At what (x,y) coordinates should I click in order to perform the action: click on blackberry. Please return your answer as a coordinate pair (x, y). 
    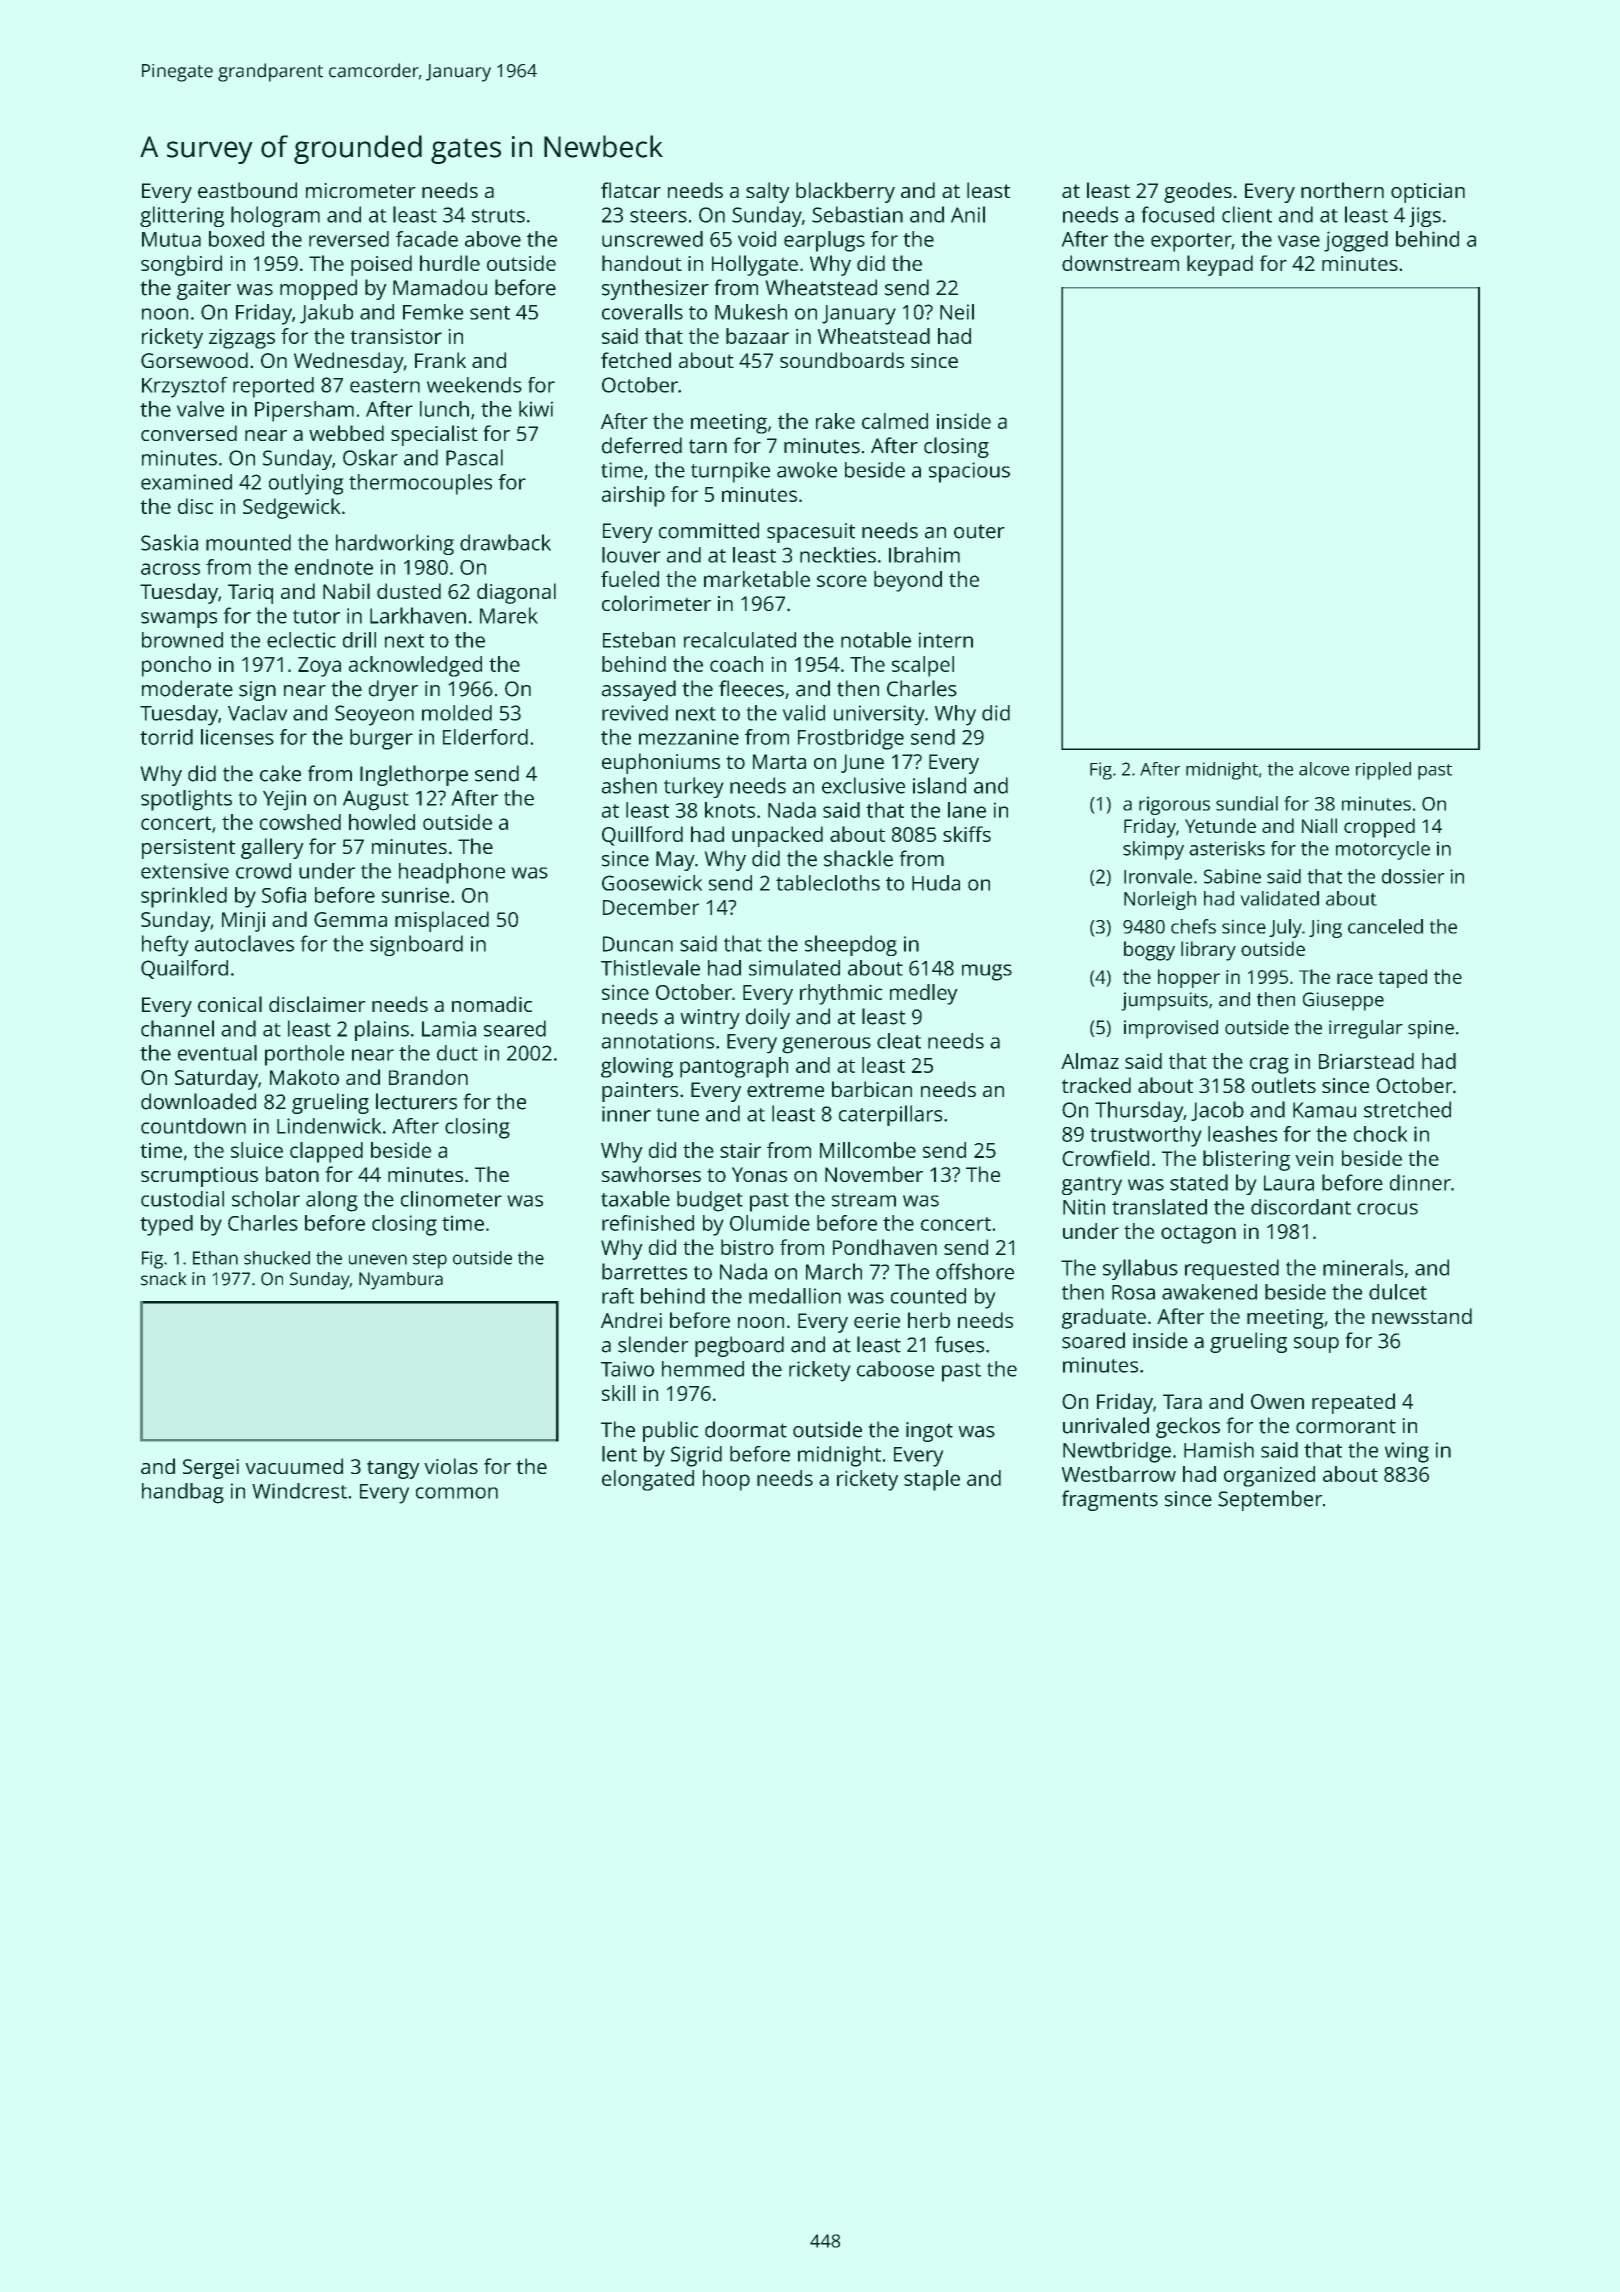
    Looking at the image, I should click on (845, 192).
